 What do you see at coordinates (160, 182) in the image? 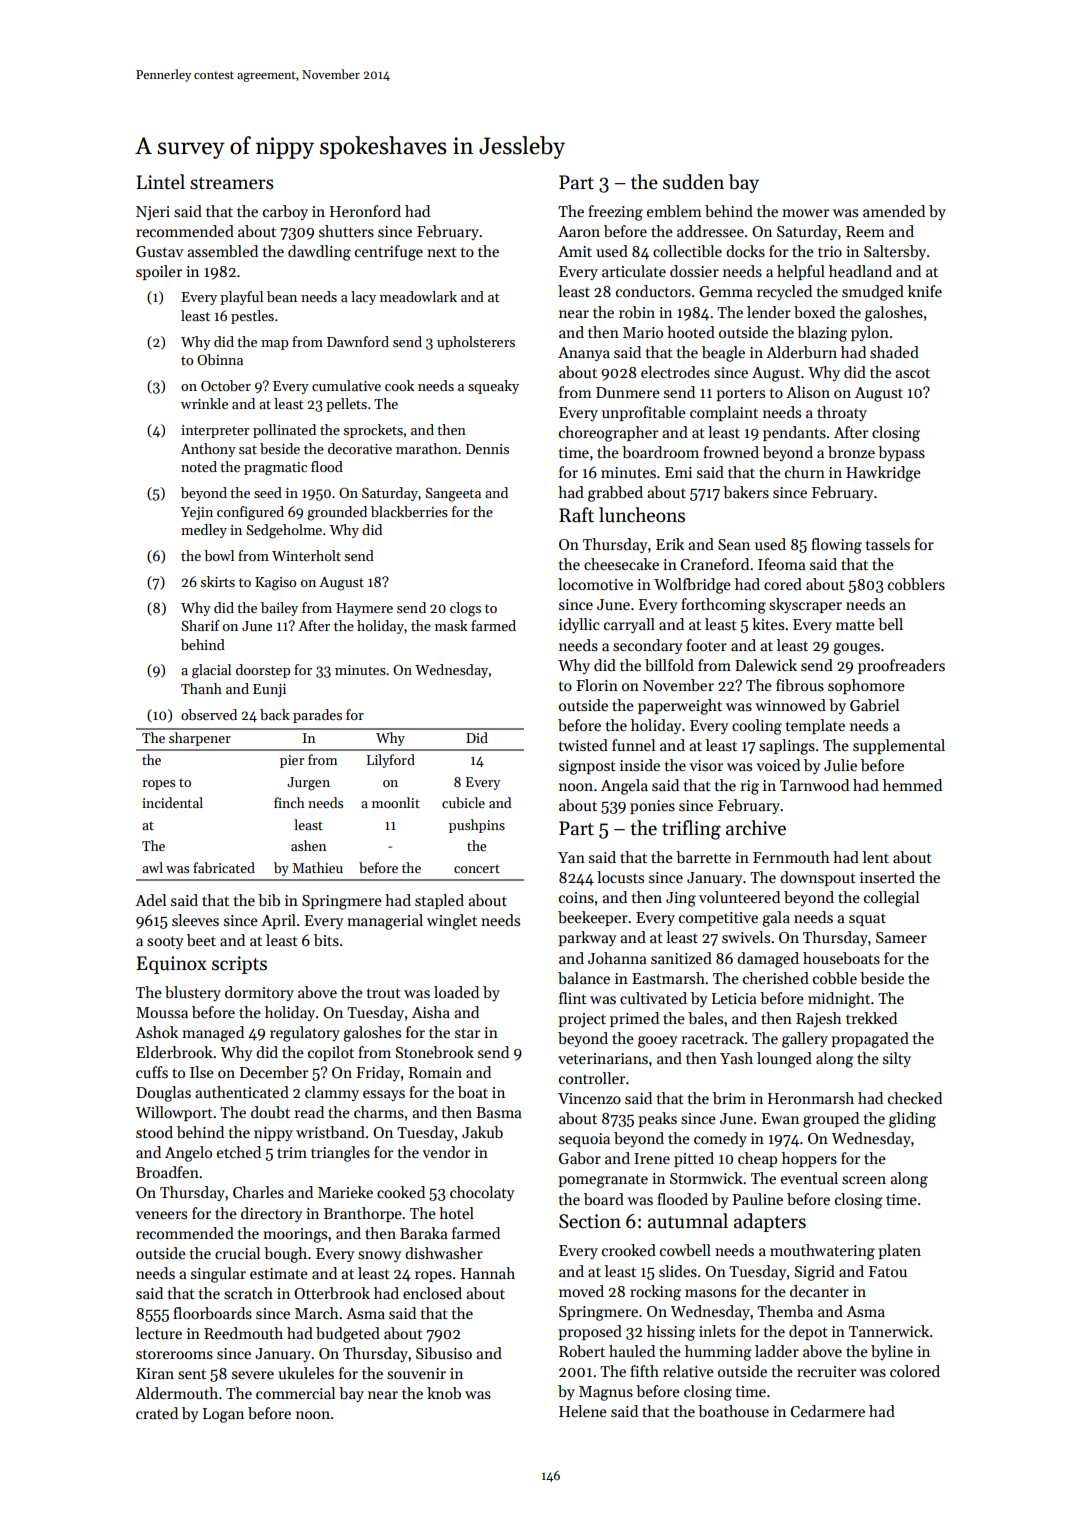
I see `Lintel` at bounding box center [160, 182].
